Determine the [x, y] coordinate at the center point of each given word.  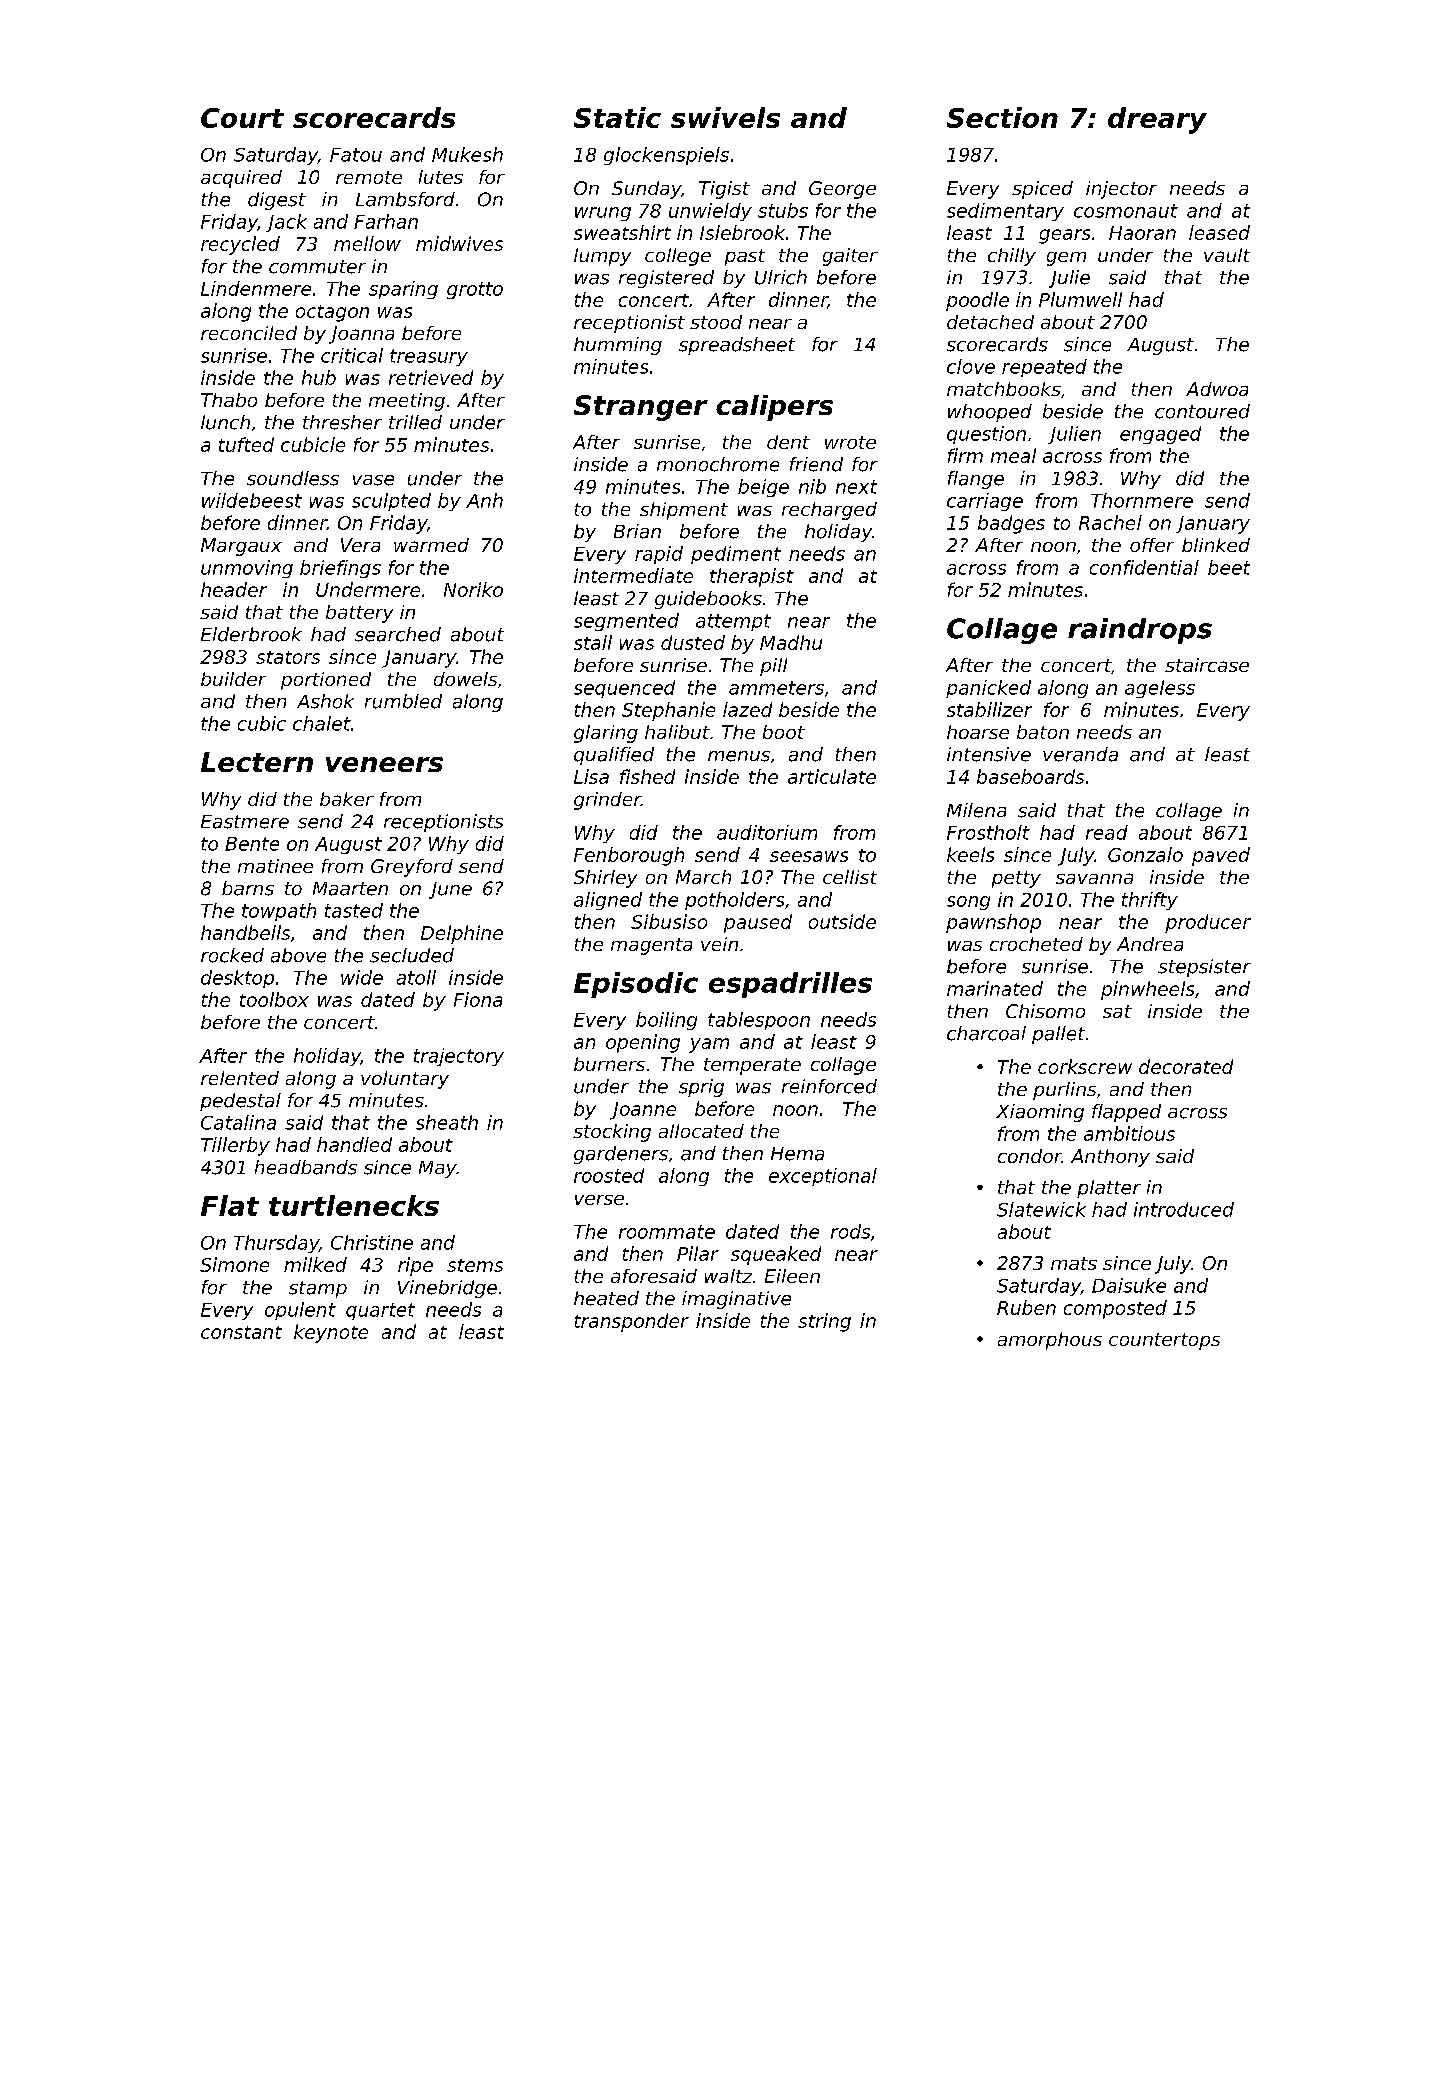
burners [609, 1064]
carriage [985, 502]
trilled [415, 422]
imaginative [736, 1300]
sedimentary [1005, 212]
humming [618, 346]
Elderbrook [251, 634]
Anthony [1110, 1158]
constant [241, 1332]
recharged [829, 511]
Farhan [386, 221]
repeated [1044, 368]
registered [666, 279]
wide [362, 977]
